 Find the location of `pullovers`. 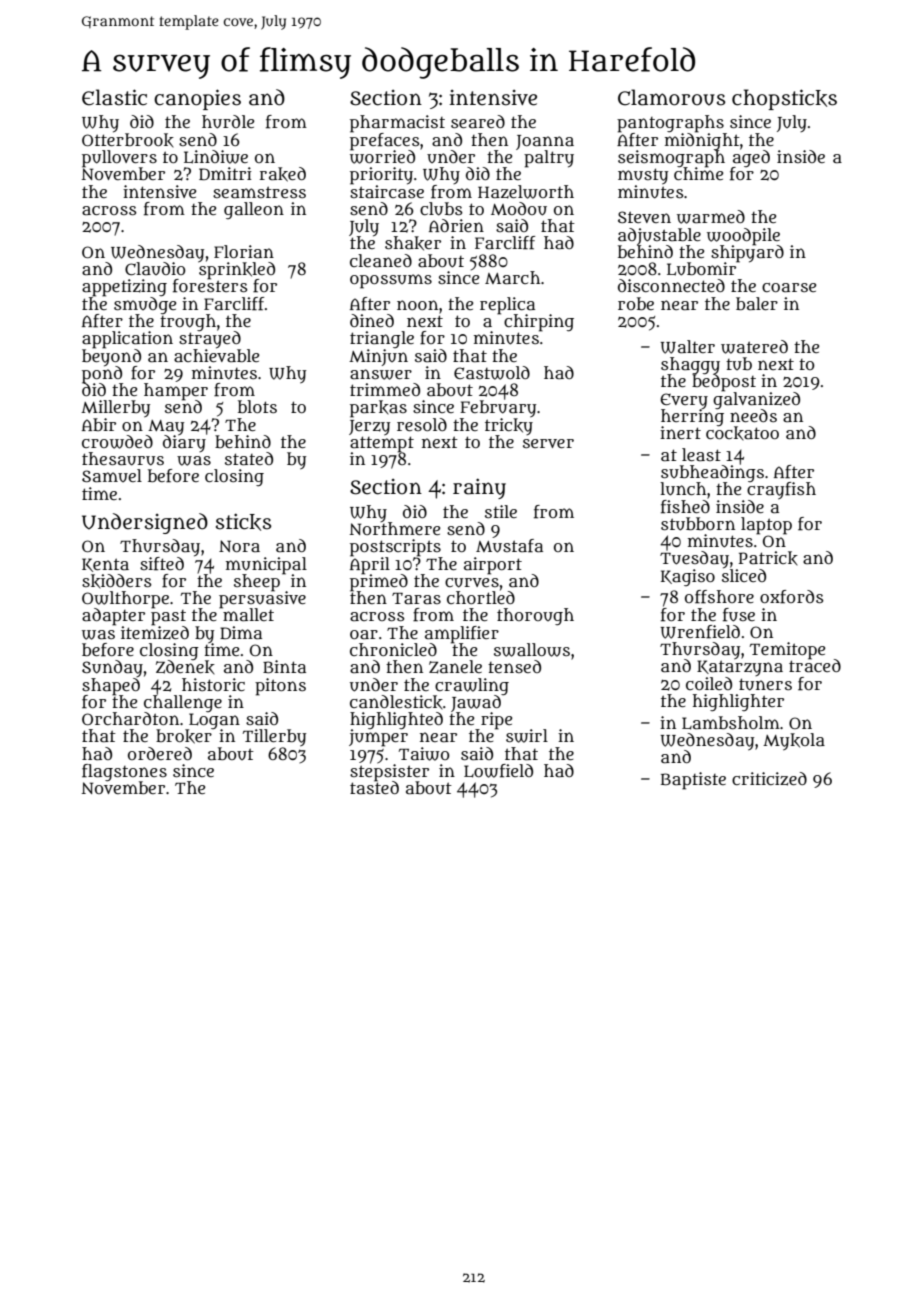

pullovers is located at coordinates (119, 158).
